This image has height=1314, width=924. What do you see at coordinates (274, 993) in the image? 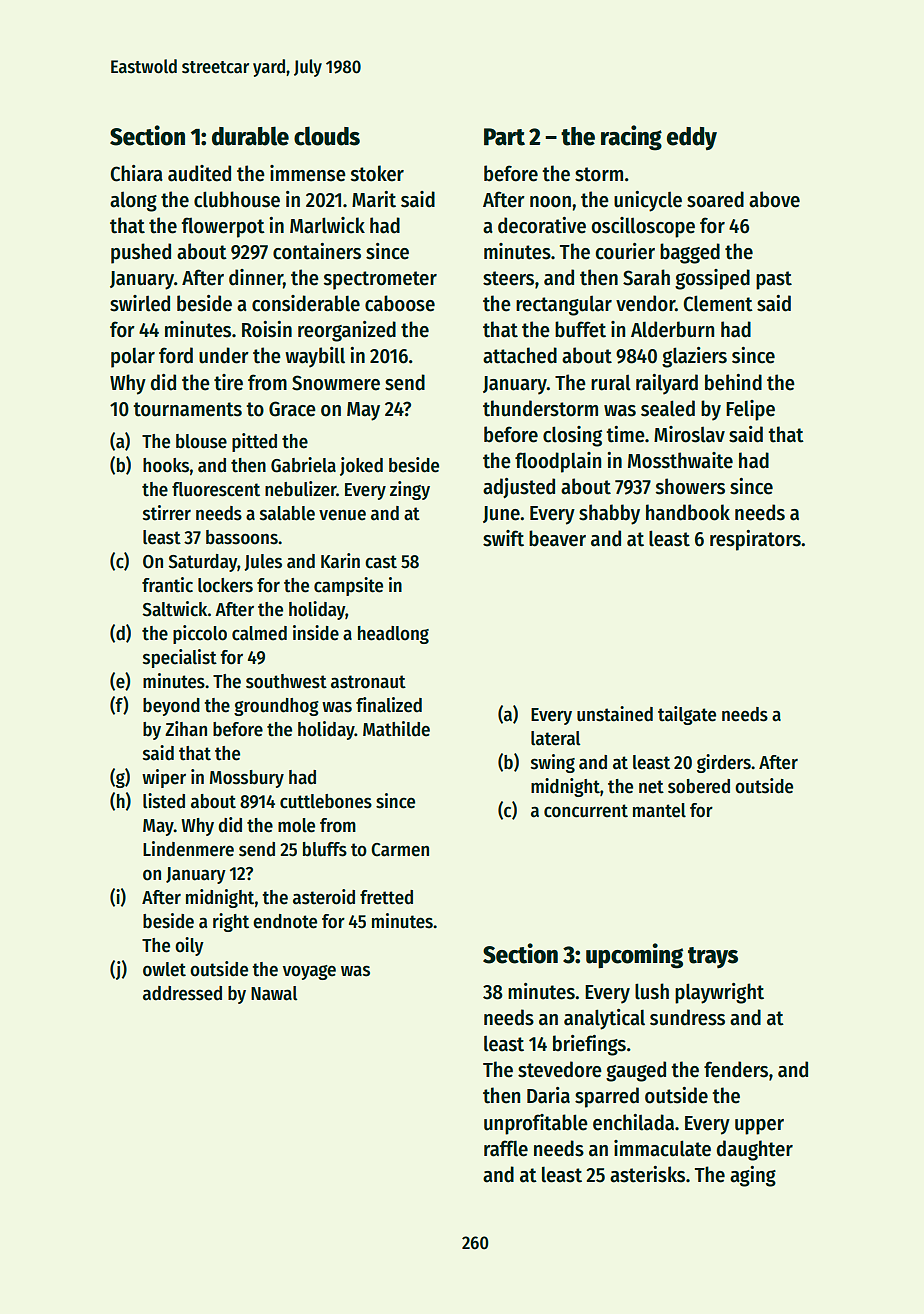
I see `Nawal` at bounding box center [274, 993].
